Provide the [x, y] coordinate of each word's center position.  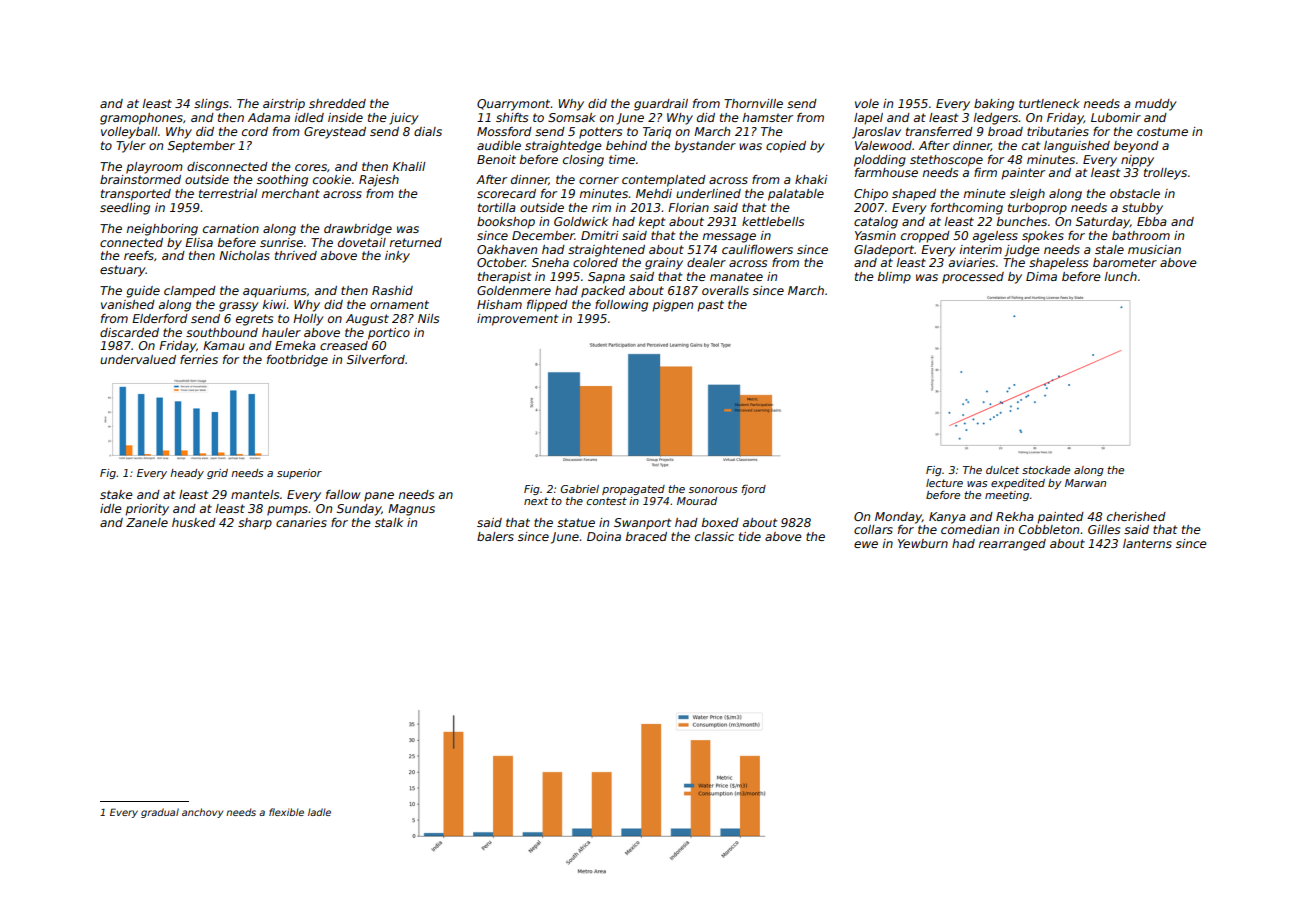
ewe [866, 544]
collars [873, 529]
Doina [604, 536]
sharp [255, 524]
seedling [125, 209]
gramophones [141, 119]
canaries [301, 522]
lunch [1121, 276]
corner [599, 180]
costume [1162, 131]
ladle [319, 812]
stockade [1046, 470]
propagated [633, 490]
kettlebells [773, 221]
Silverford [376, 359]
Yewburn [923, 543]
